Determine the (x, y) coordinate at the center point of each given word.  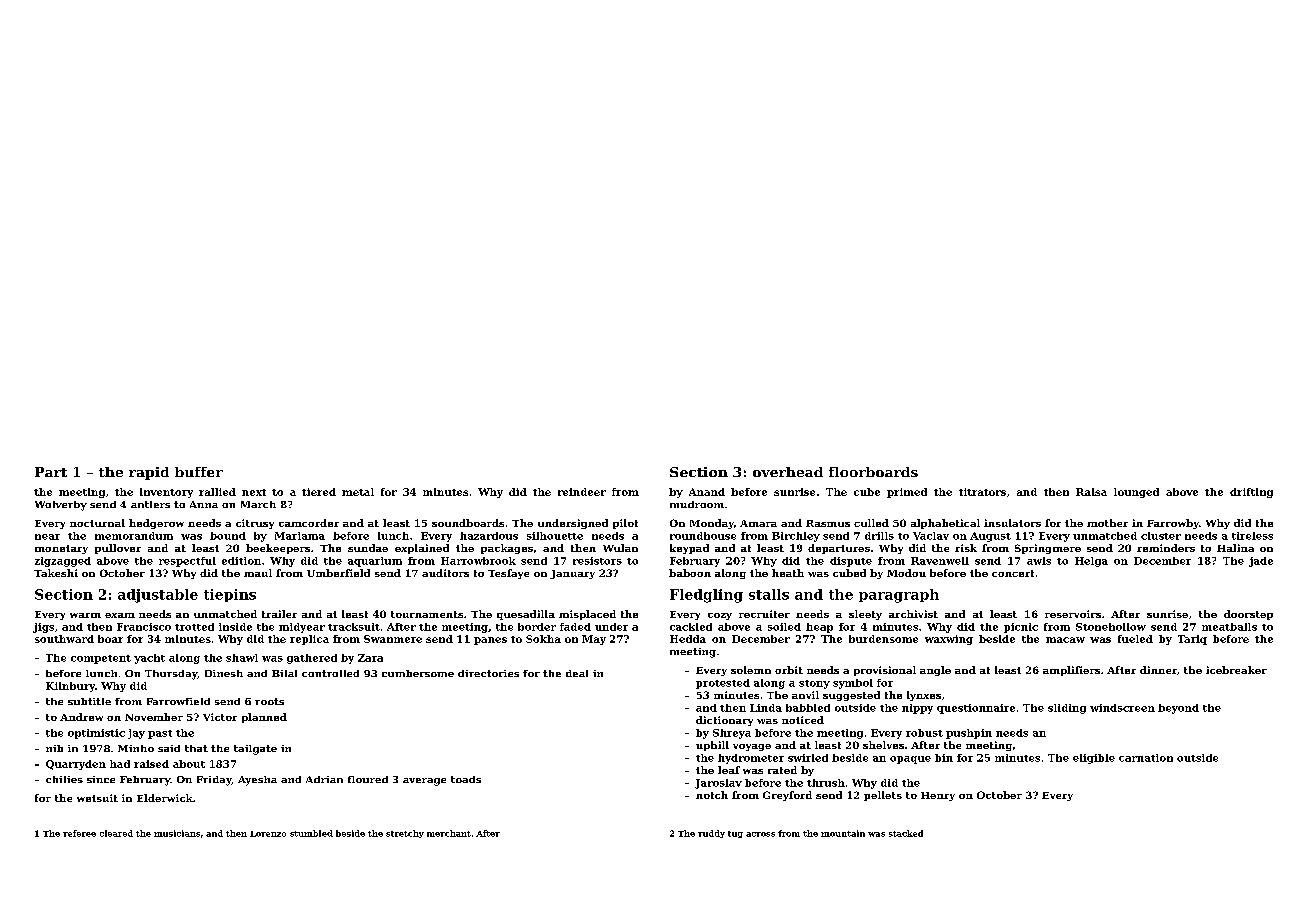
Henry (938, 796)
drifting (1251, 493)
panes (490, 641)
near (47, 537)
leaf (729, 770)
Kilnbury (70, 687)
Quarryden (76, 765)
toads (466, 779)
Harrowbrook (478, 561)
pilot (625, 524)
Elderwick (165, 798)
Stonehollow (1111, 627)
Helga (1091, 562)
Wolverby (61, 506)
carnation (1146, 758)
